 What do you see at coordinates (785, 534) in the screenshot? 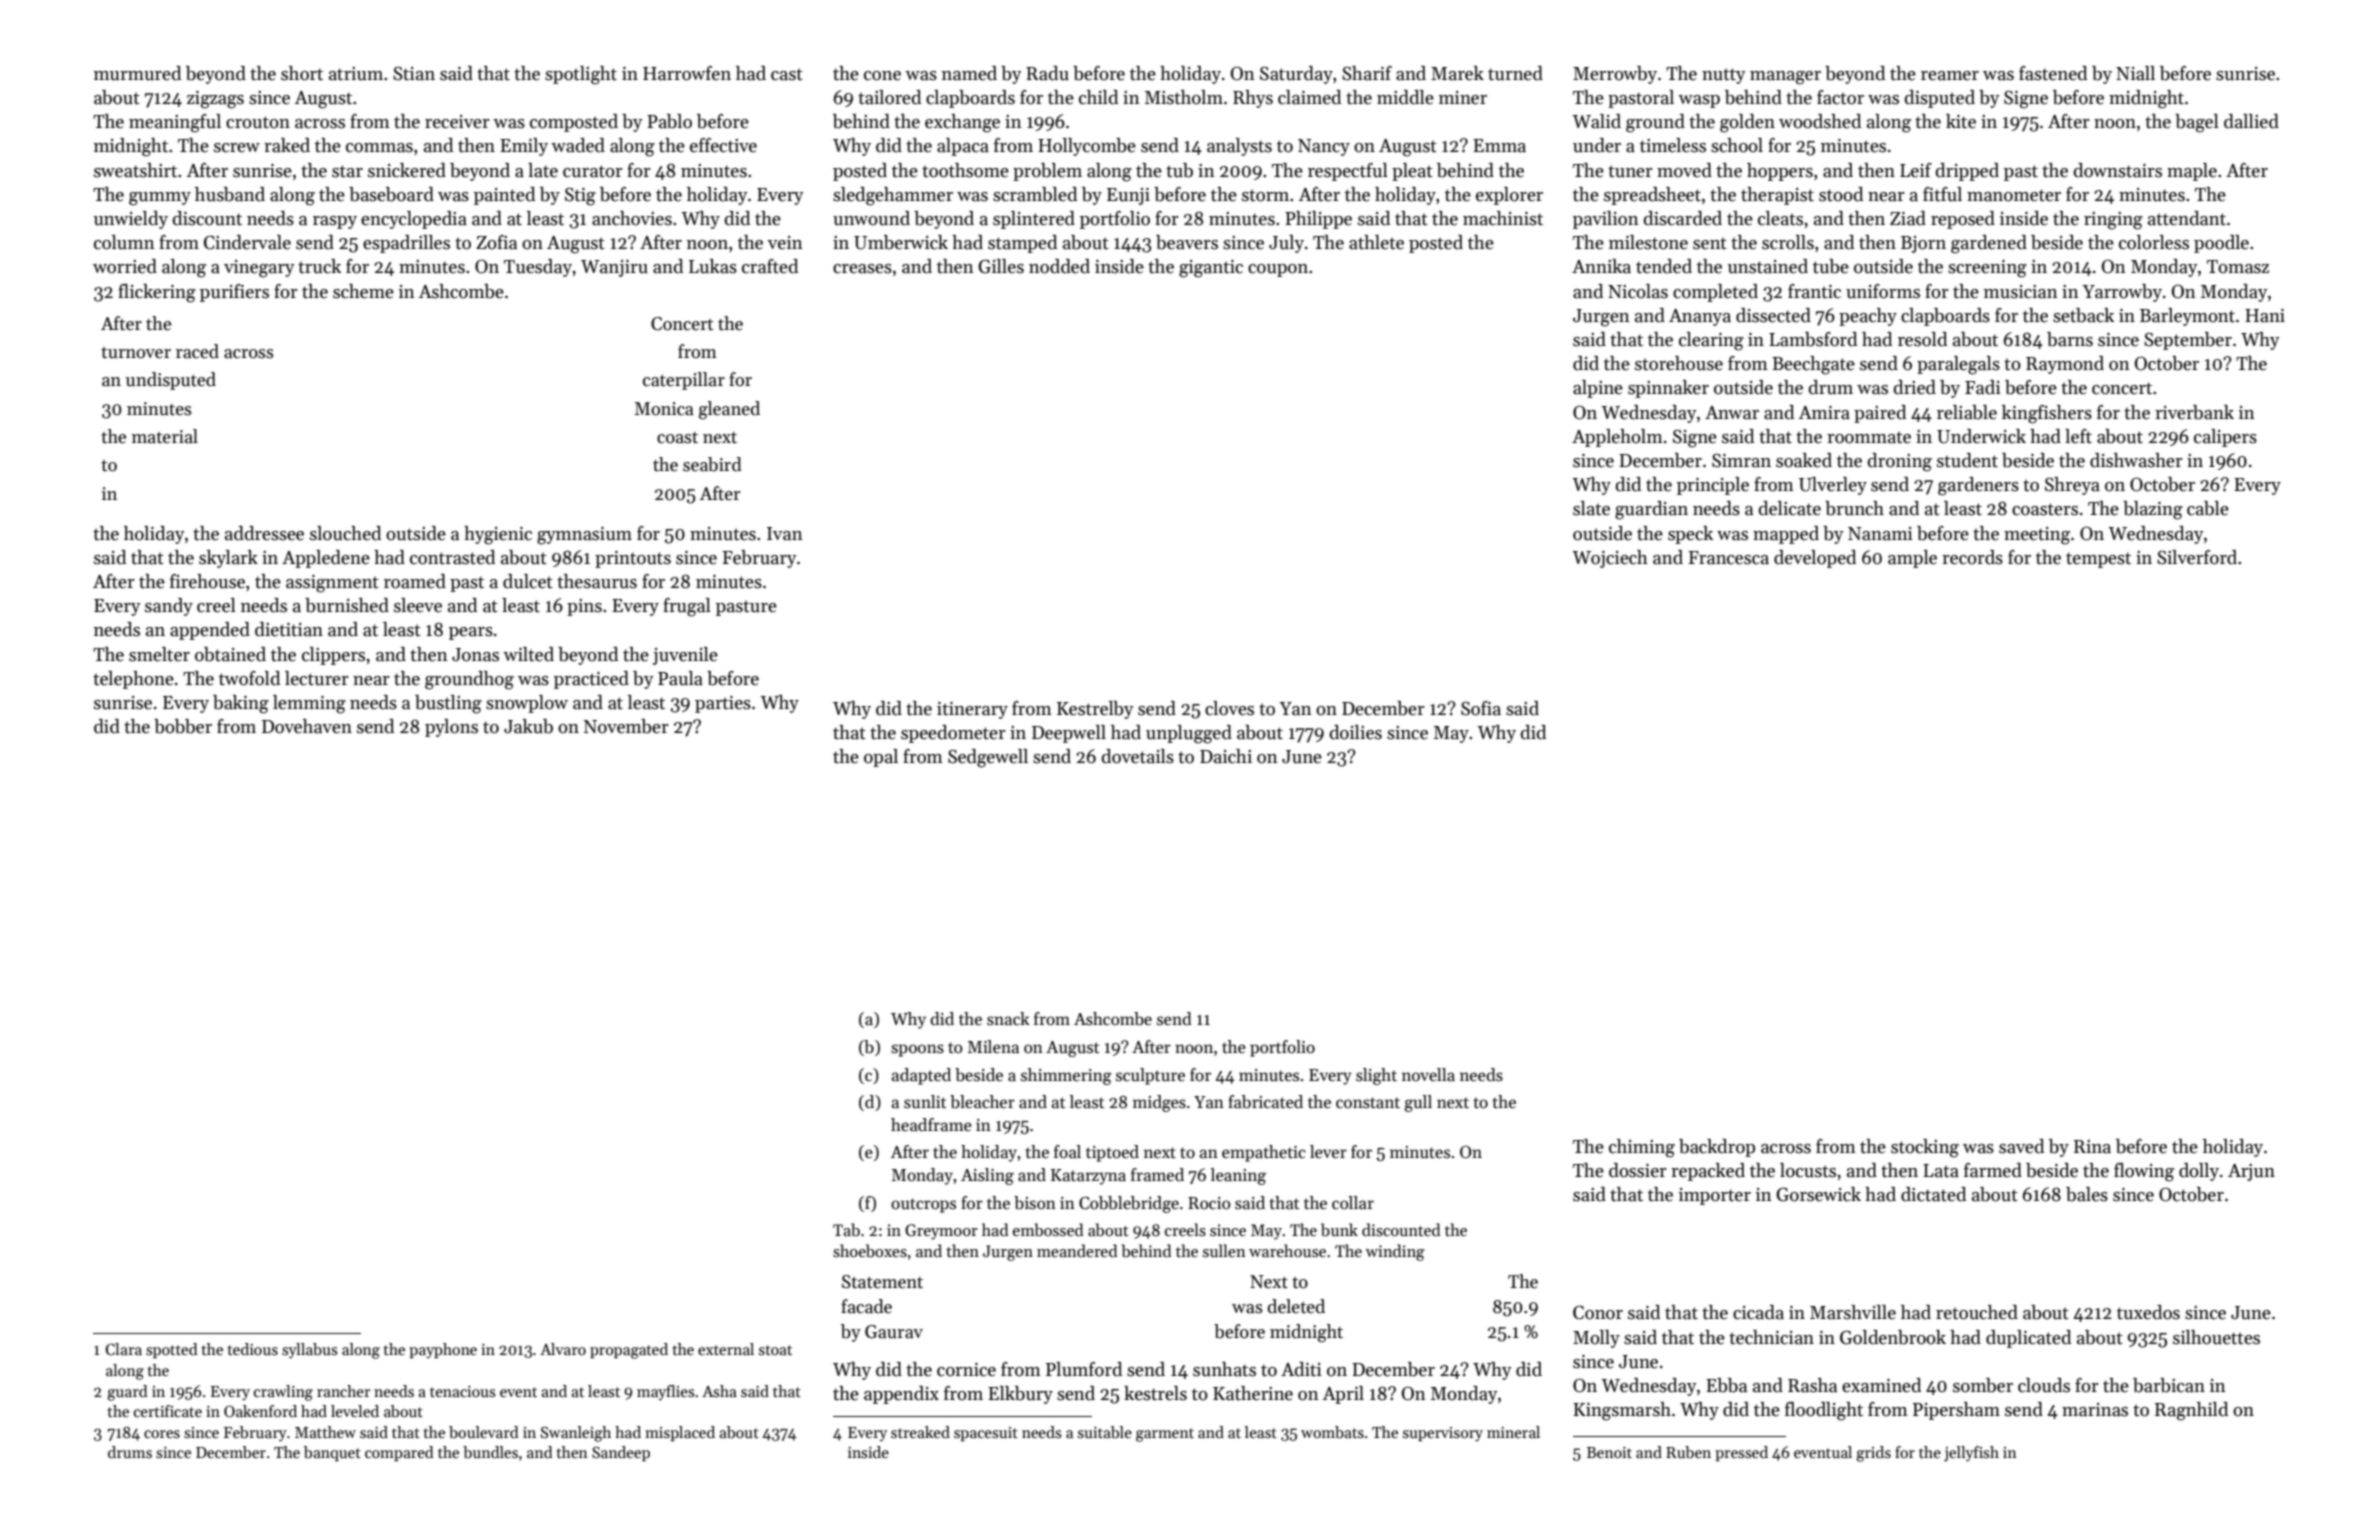
I see `Ivan` at bounding box center [785, 534].
